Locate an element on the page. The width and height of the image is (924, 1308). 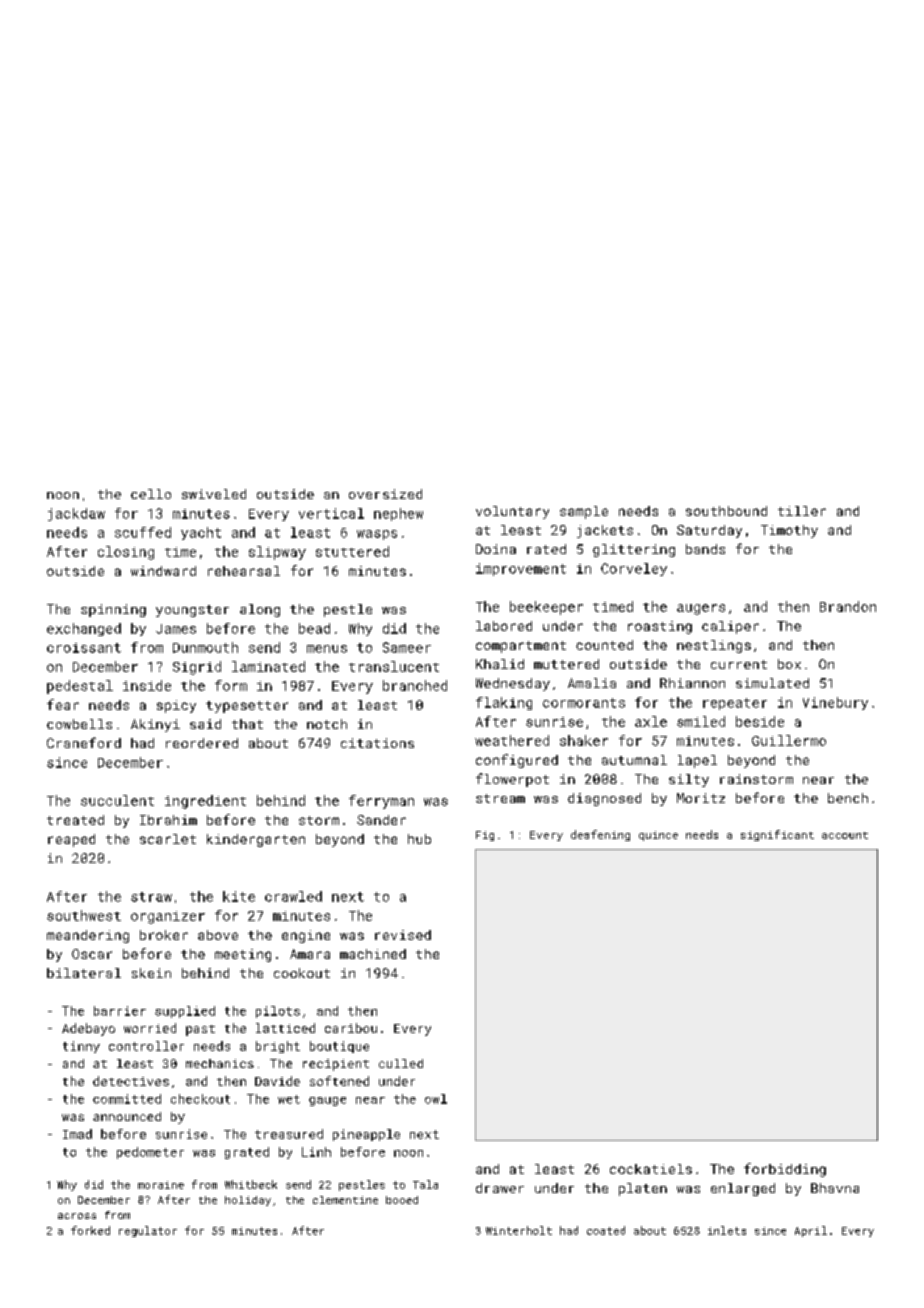
scarlet is located at coordinates (168, 839).
